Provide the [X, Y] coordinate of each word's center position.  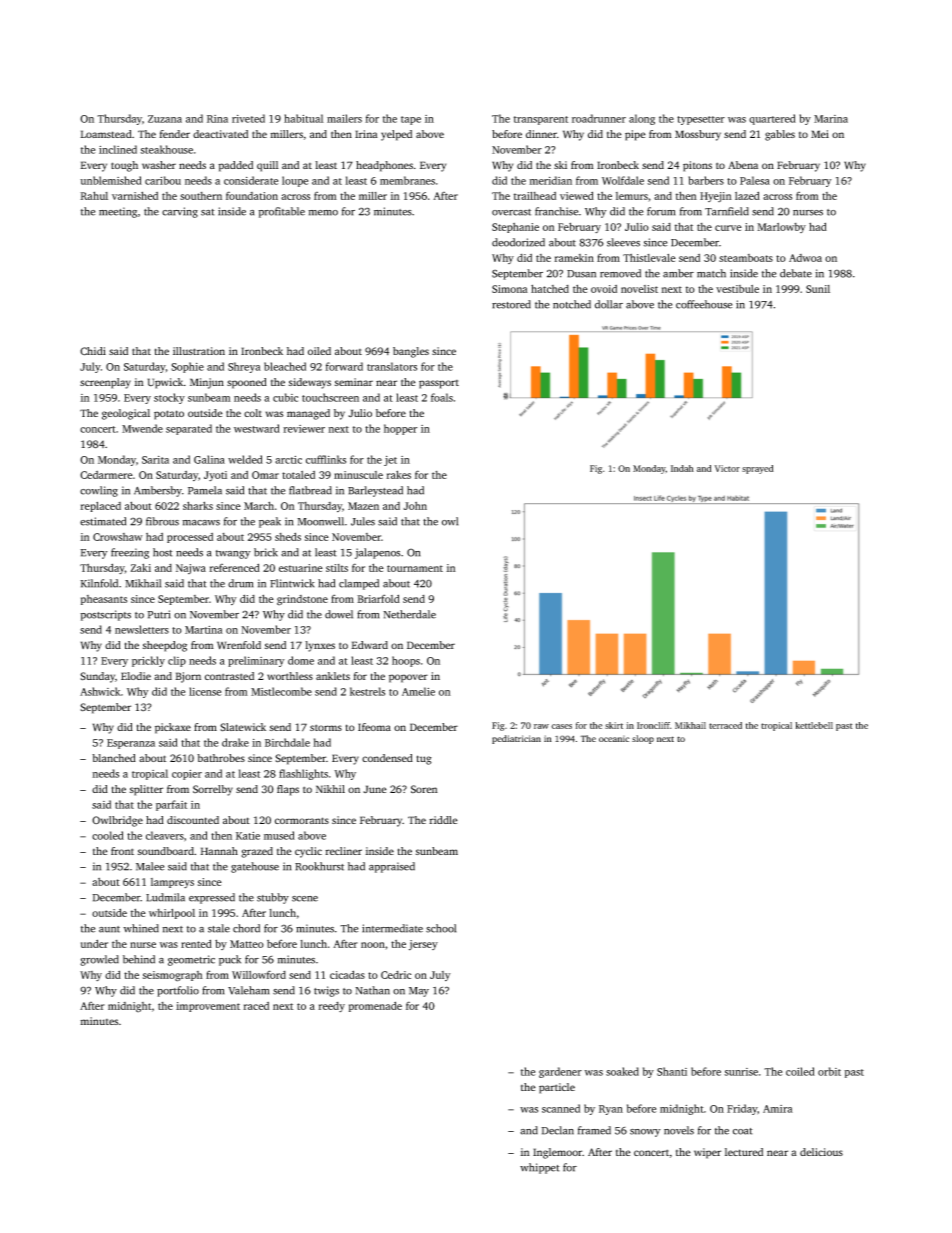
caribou [163, 180]
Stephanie [515, 228]
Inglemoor [557, 1153]
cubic [285, 397]
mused [279, 835]
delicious [821, 1152]
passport [439, 384]
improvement [208, 1007]
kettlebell [814, 725]
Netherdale [409, 614]
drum [240, 583]
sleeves [623, 242]
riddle [443, 820]
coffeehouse [704, 304]
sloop [643, 739]
